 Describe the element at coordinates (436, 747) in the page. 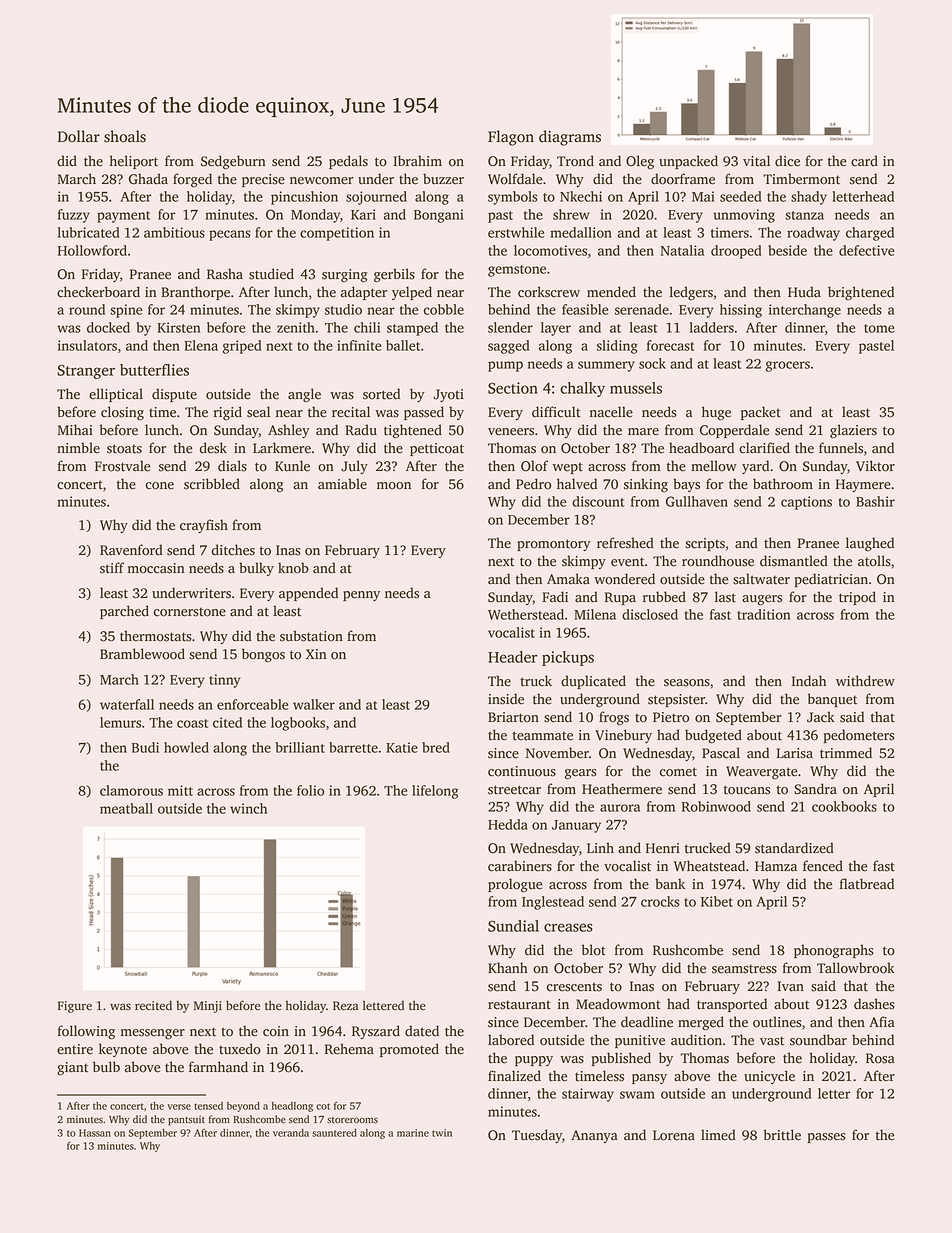

I see `bred` at that location.
